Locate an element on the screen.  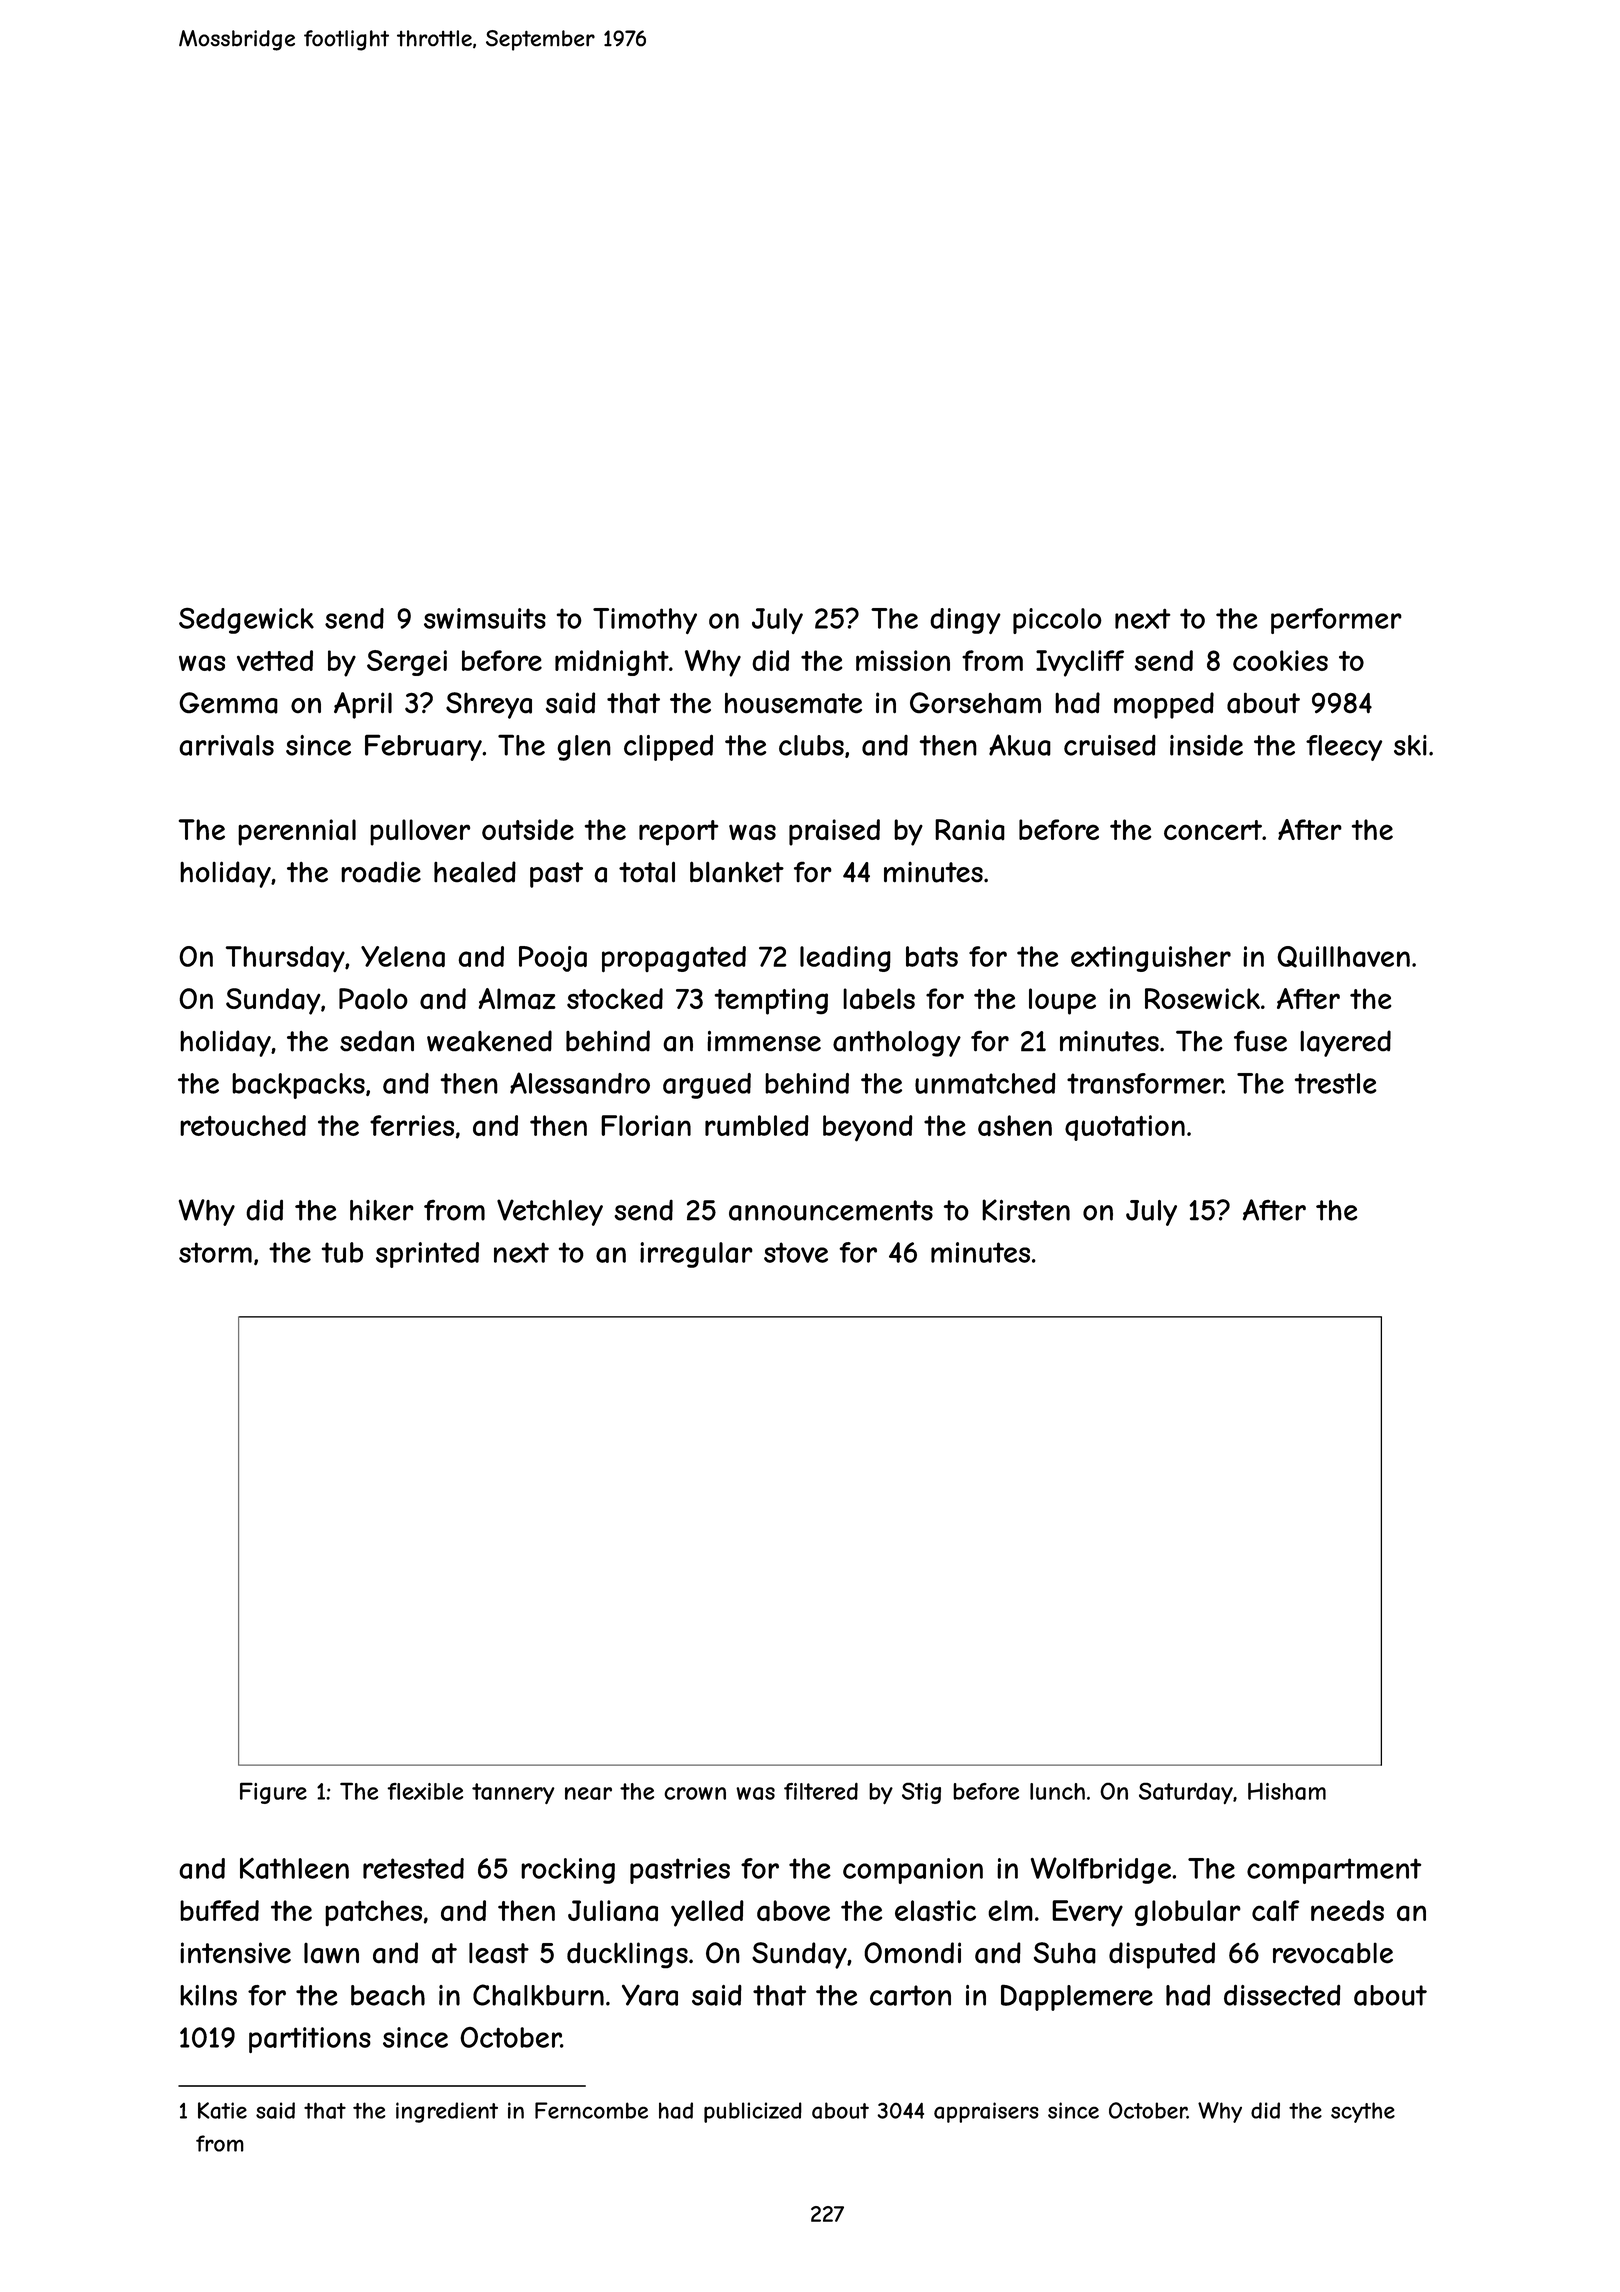
Katie is located at coordinates (222, 2110).
